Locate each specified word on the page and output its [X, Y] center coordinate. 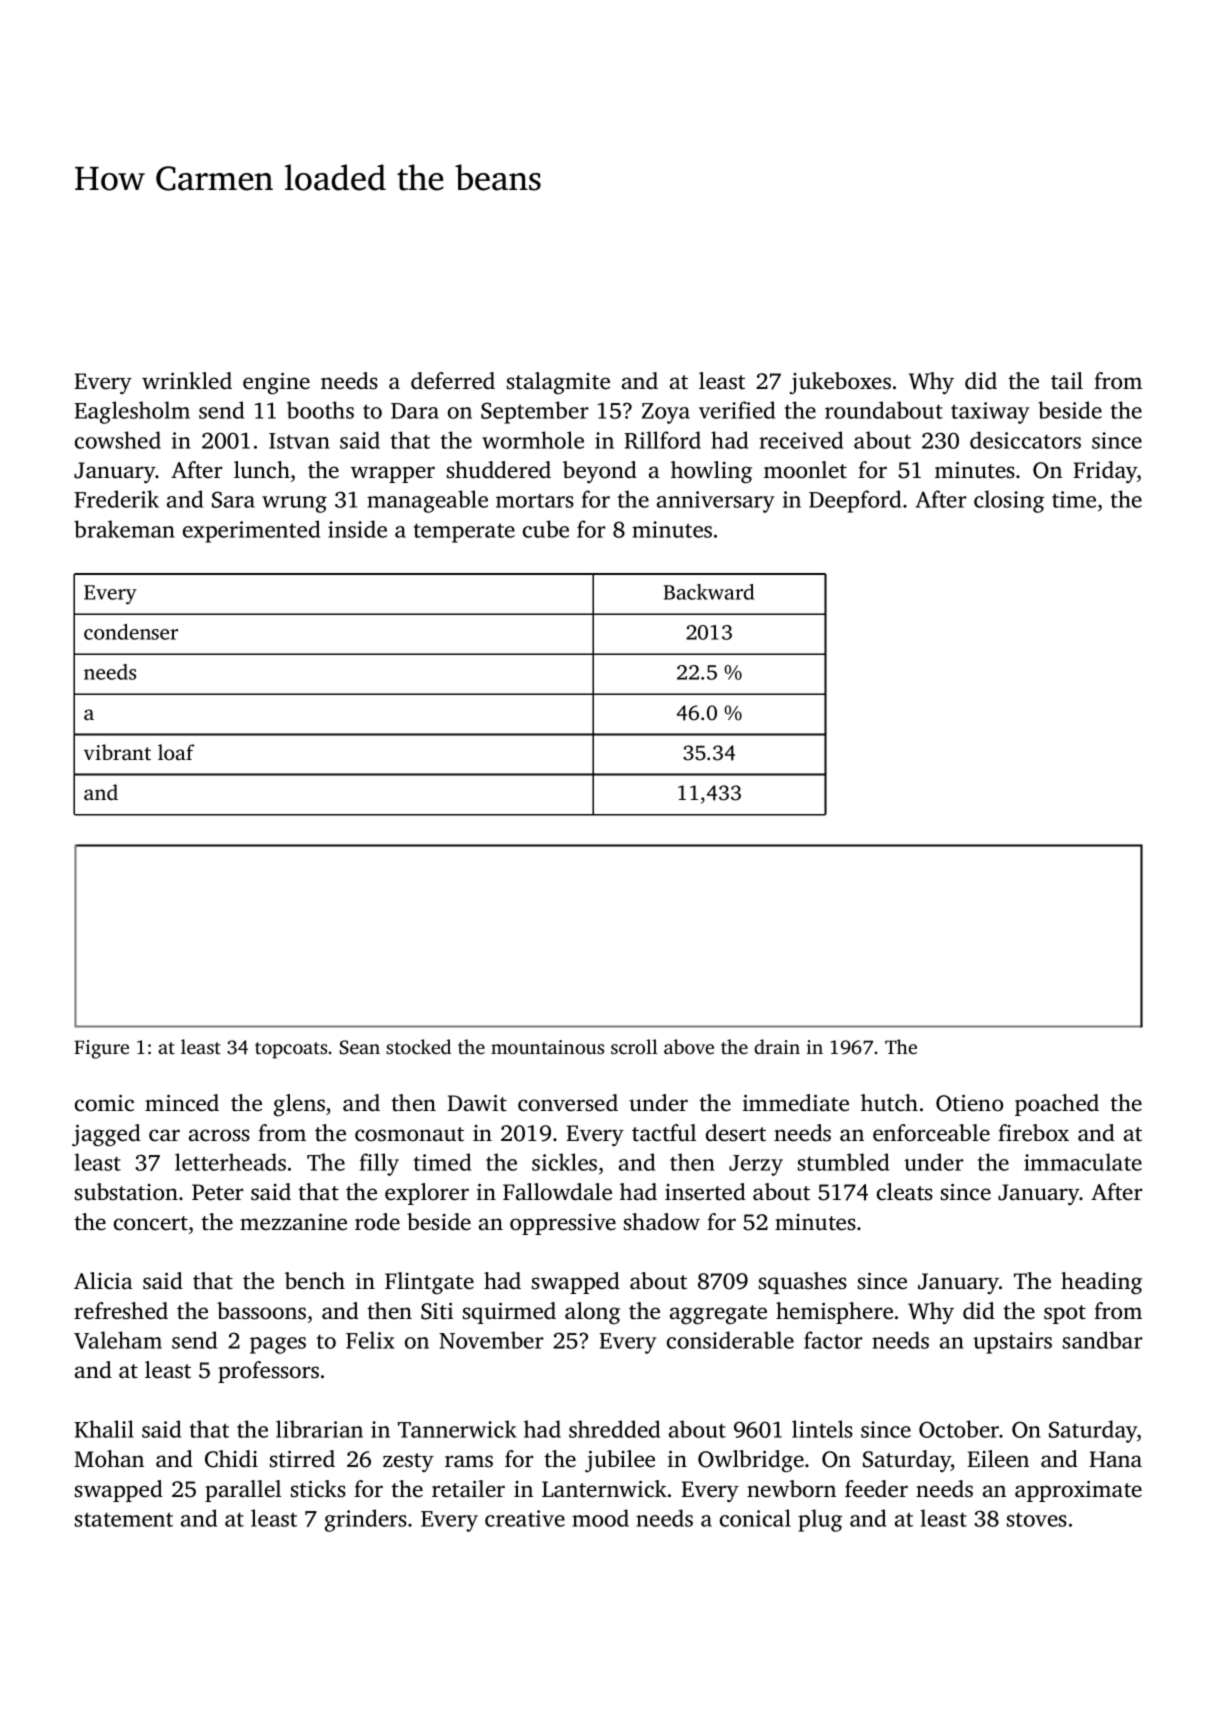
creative [525, 1518]
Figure [101, 1049]
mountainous [547, 1047]
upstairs [1012, 1343]
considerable [730, 1340]
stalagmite [558, 383]
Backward [709, 592]
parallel [243, 1491]
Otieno [969, 1103]
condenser [131, 632]
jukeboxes [840, 383]
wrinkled [187, 380]
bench [315, 1281]
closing [1009, 501]
